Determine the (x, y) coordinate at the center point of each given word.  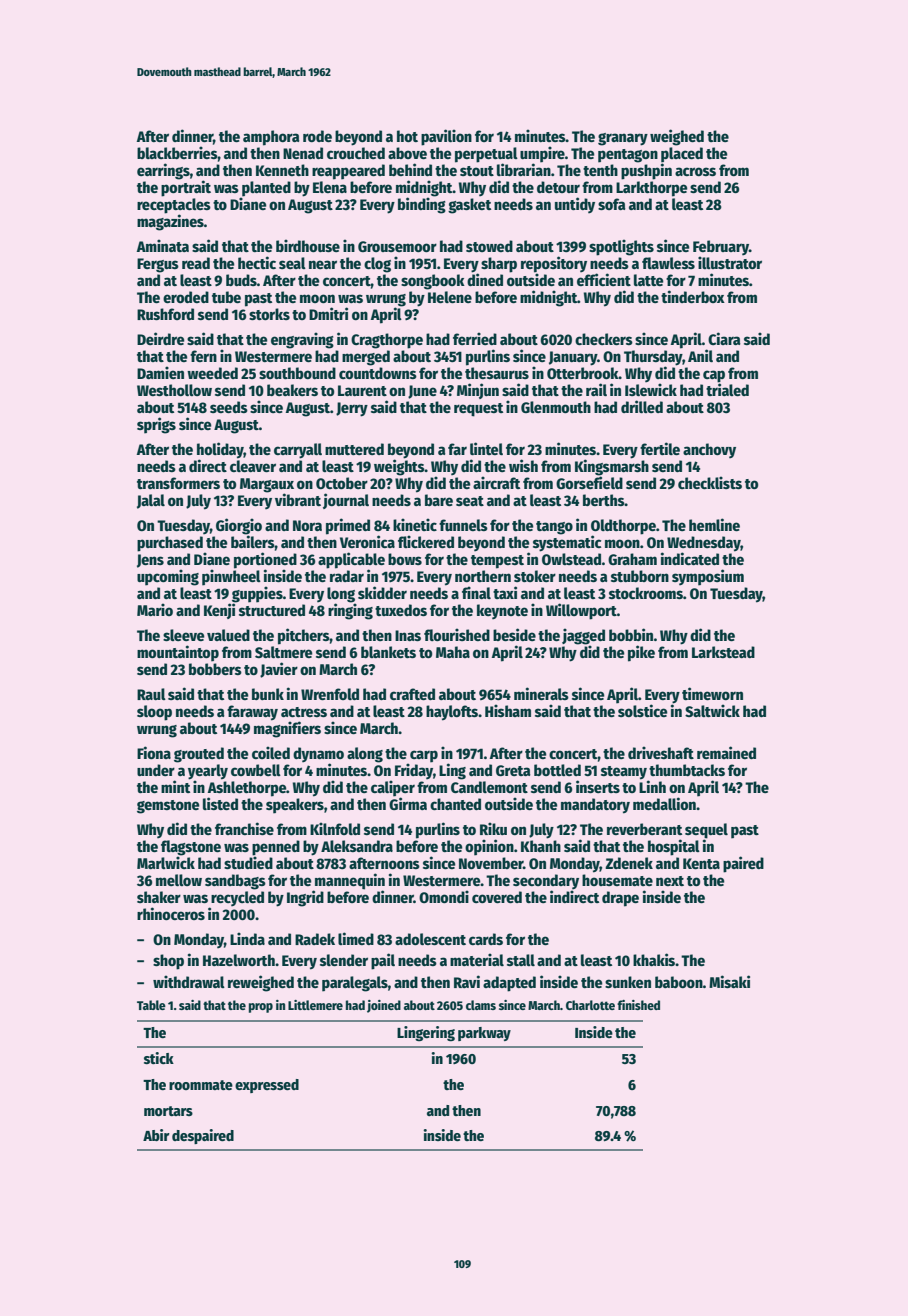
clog (377, 265)
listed (220, 803)
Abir (156, 1135)
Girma (408, 803)
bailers (253, 541)
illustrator (730, 262)
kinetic (415, 524)
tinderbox (693, 296)
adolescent (430, 939)
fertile (660, 448)
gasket (469, 206)
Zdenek (629, 863)
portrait (186, 188)
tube (226, 297)
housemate (617, 880)
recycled (237, 898)
